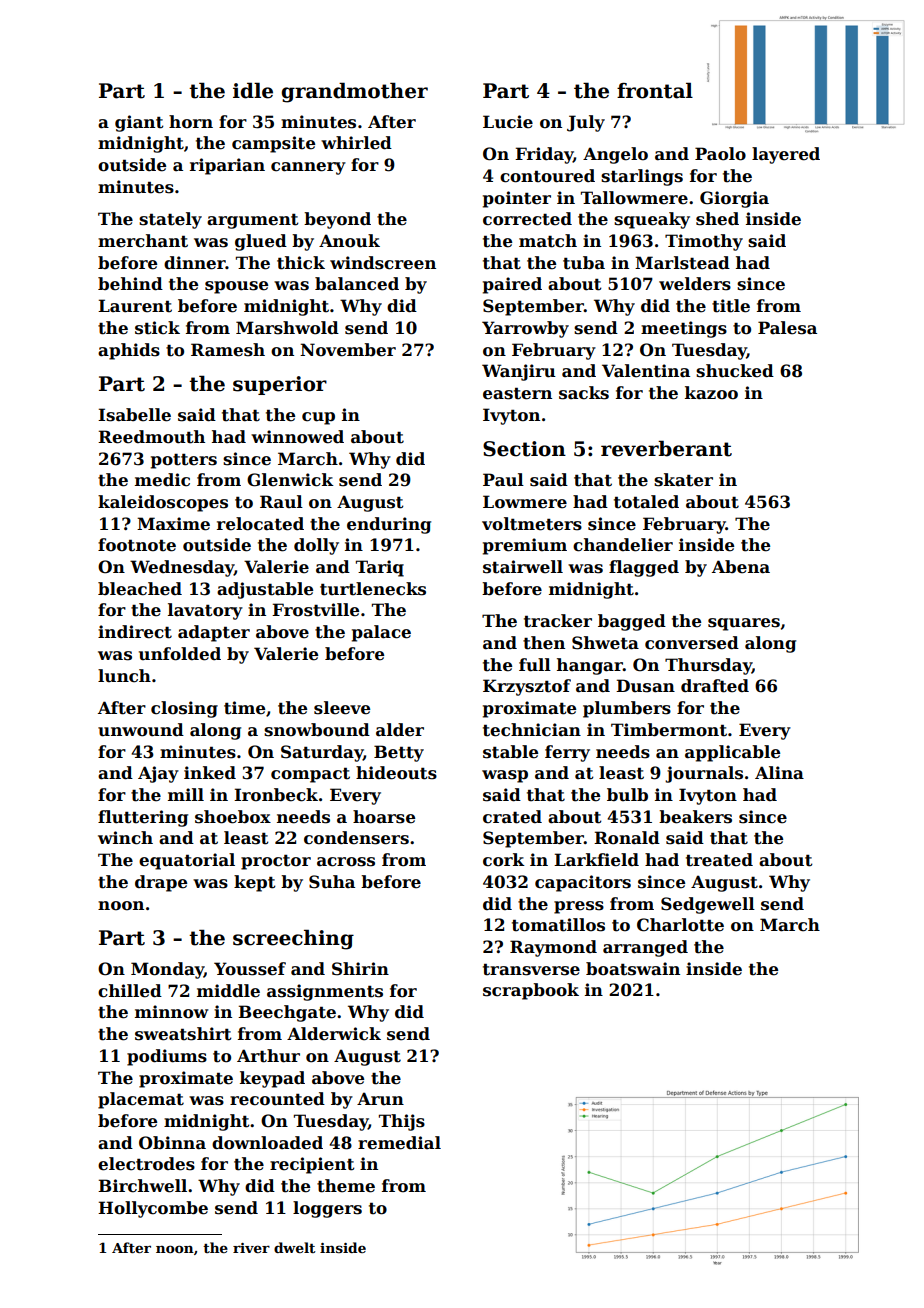 This screenshot has width=924, height=1308. I want to click on transverse, so click(531, 969).
